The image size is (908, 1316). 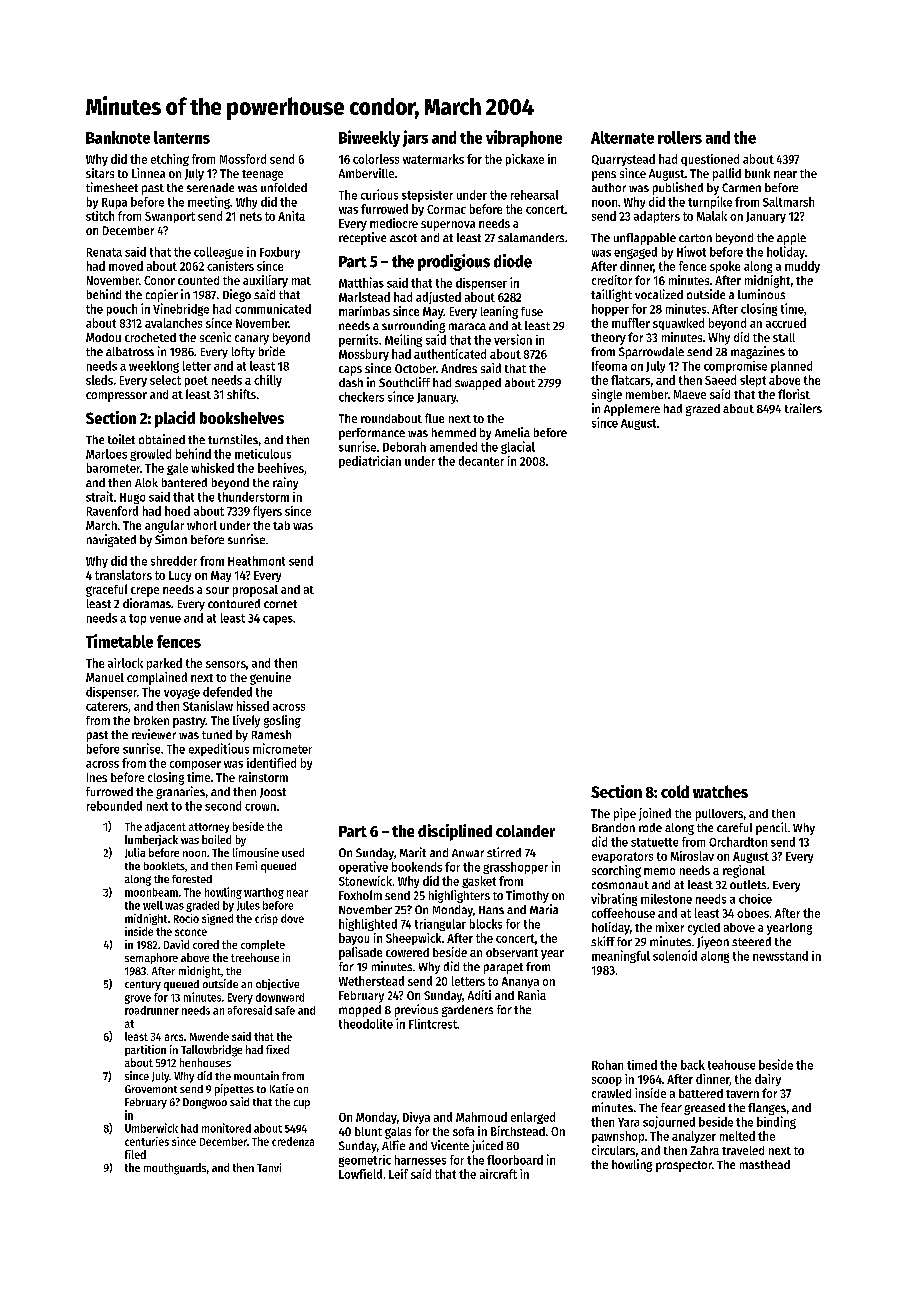 What do you see at coordinates (280, 253) in the page?
I see `Foxbury` at bounding box center [280, 253].
